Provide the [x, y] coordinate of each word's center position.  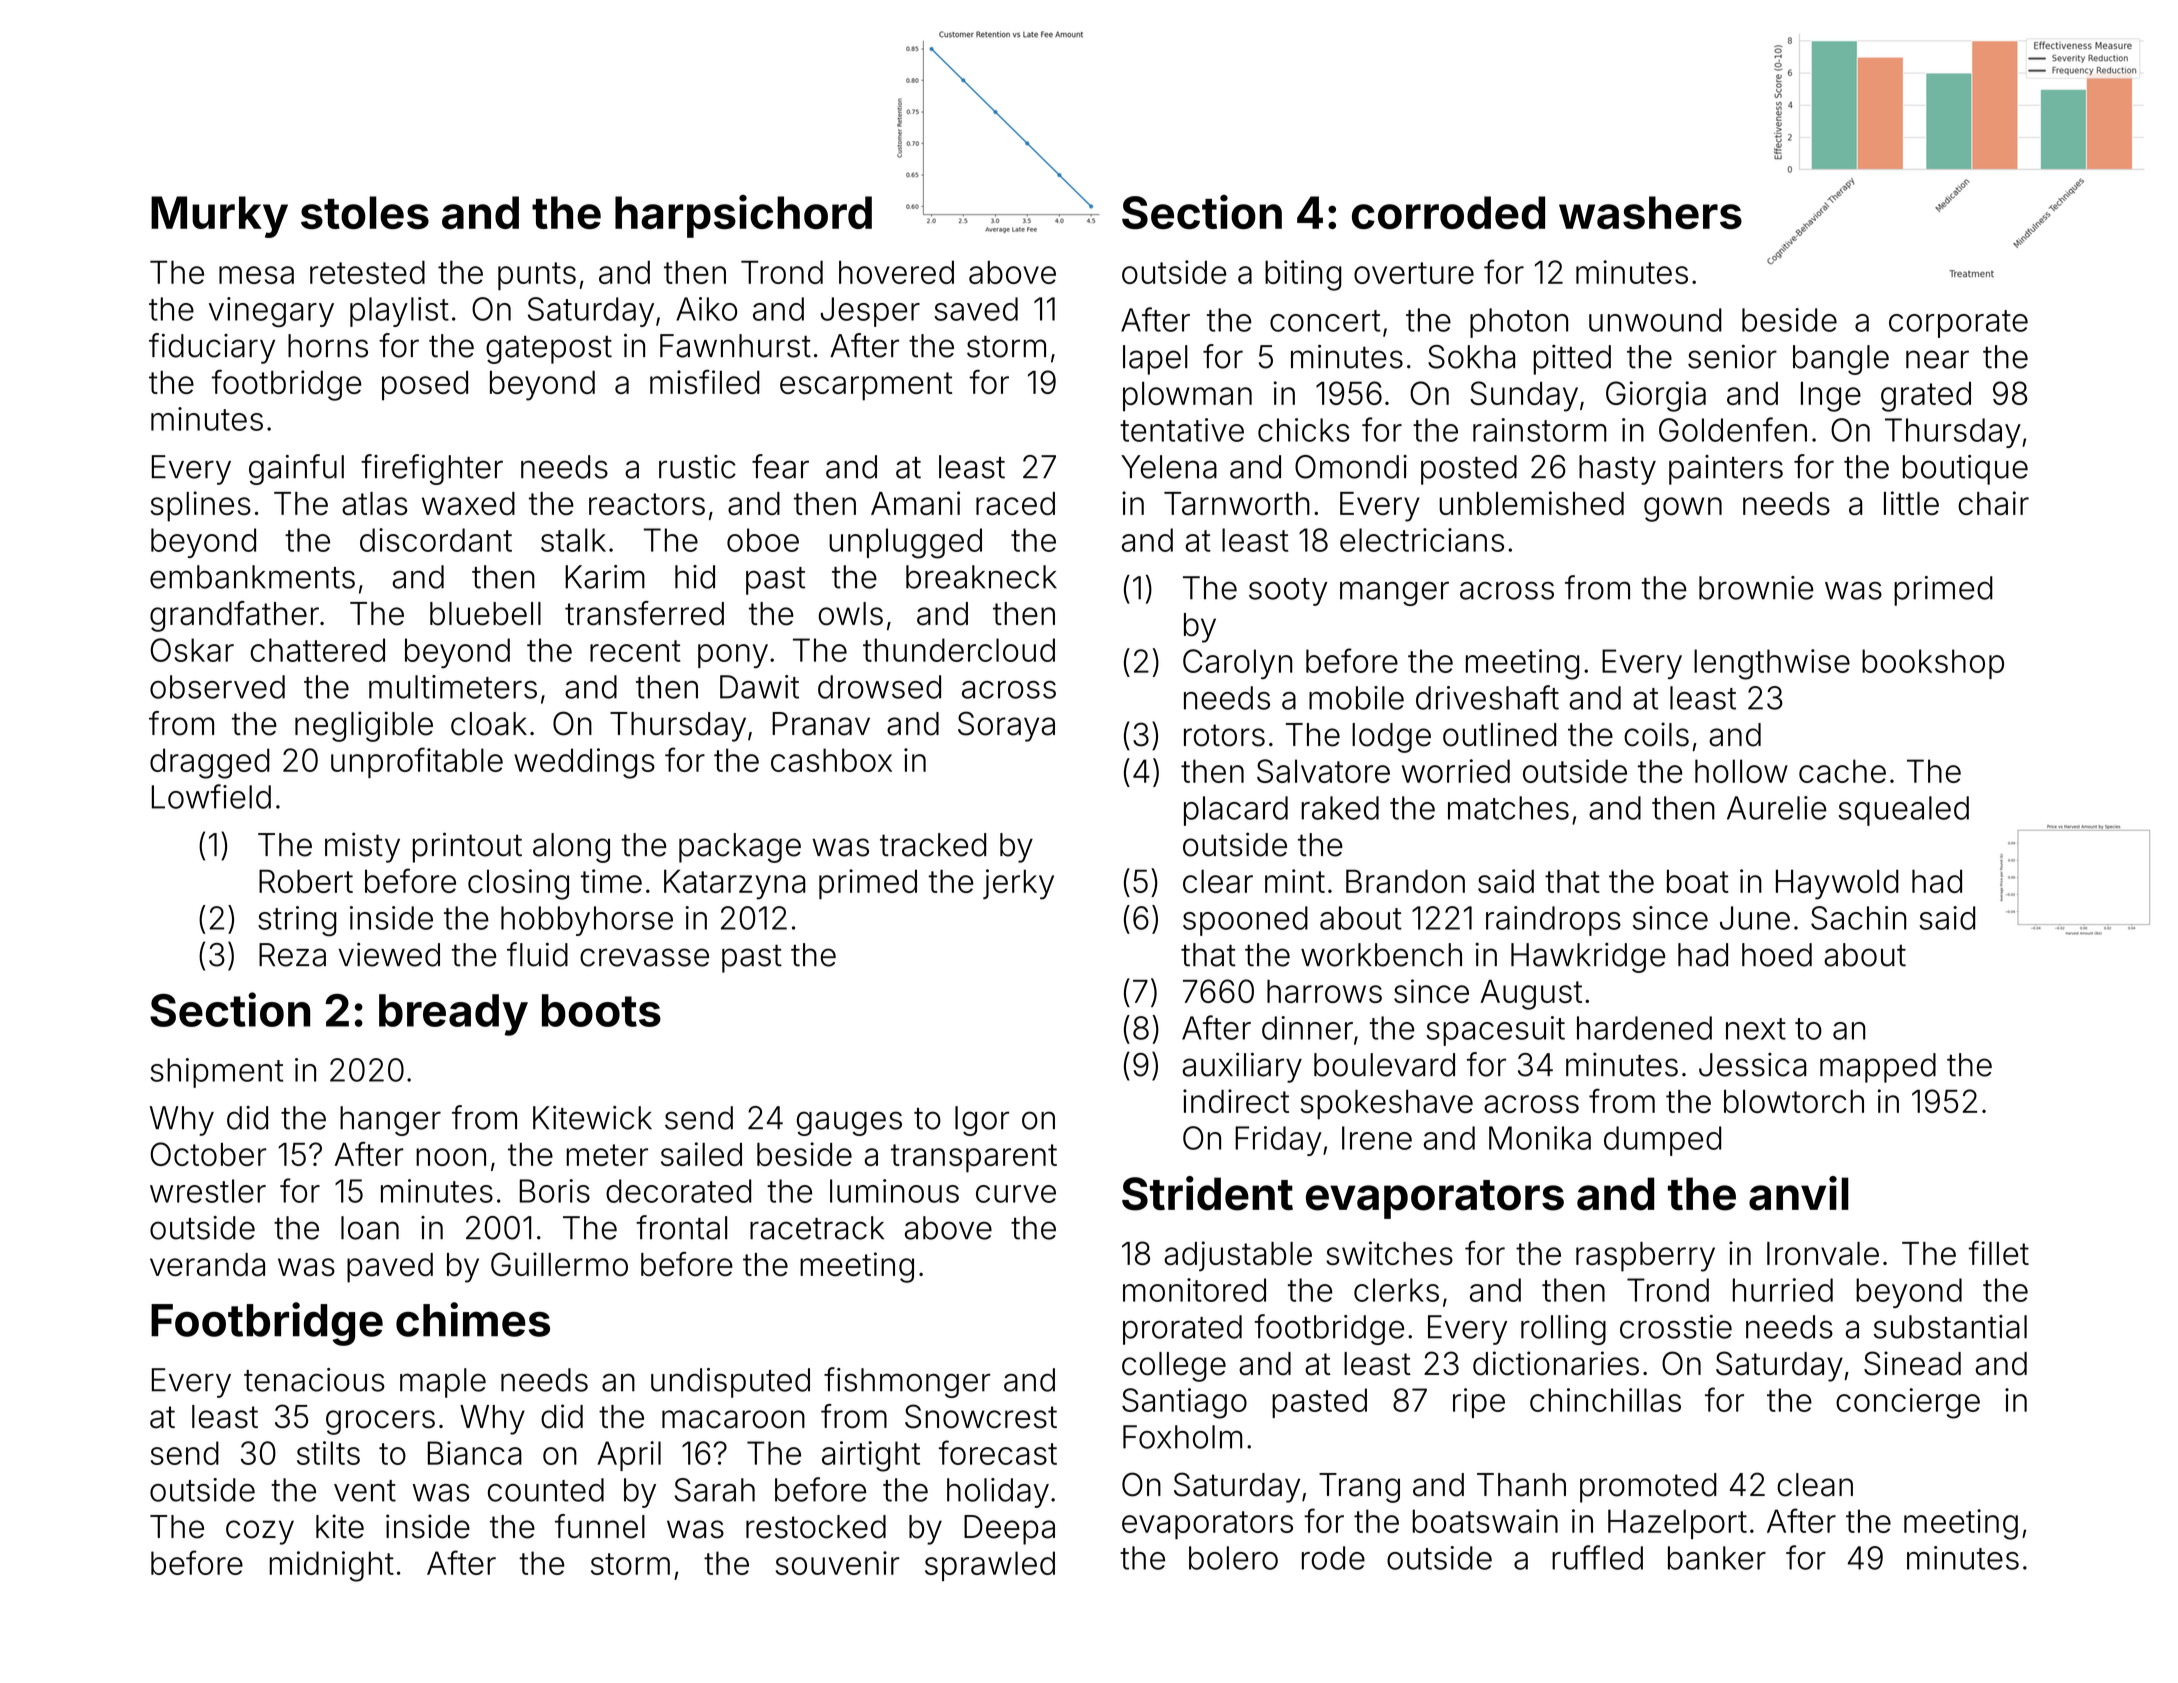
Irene [1377, 1138]
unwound [1655, 320]
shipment [216, 1073]
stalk [573, 540]
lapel [1155, 360]
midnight [331, 1566]
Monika [1540, 1138]
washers [1650, 212]
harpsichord [743, 216]
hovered [896, 272]
